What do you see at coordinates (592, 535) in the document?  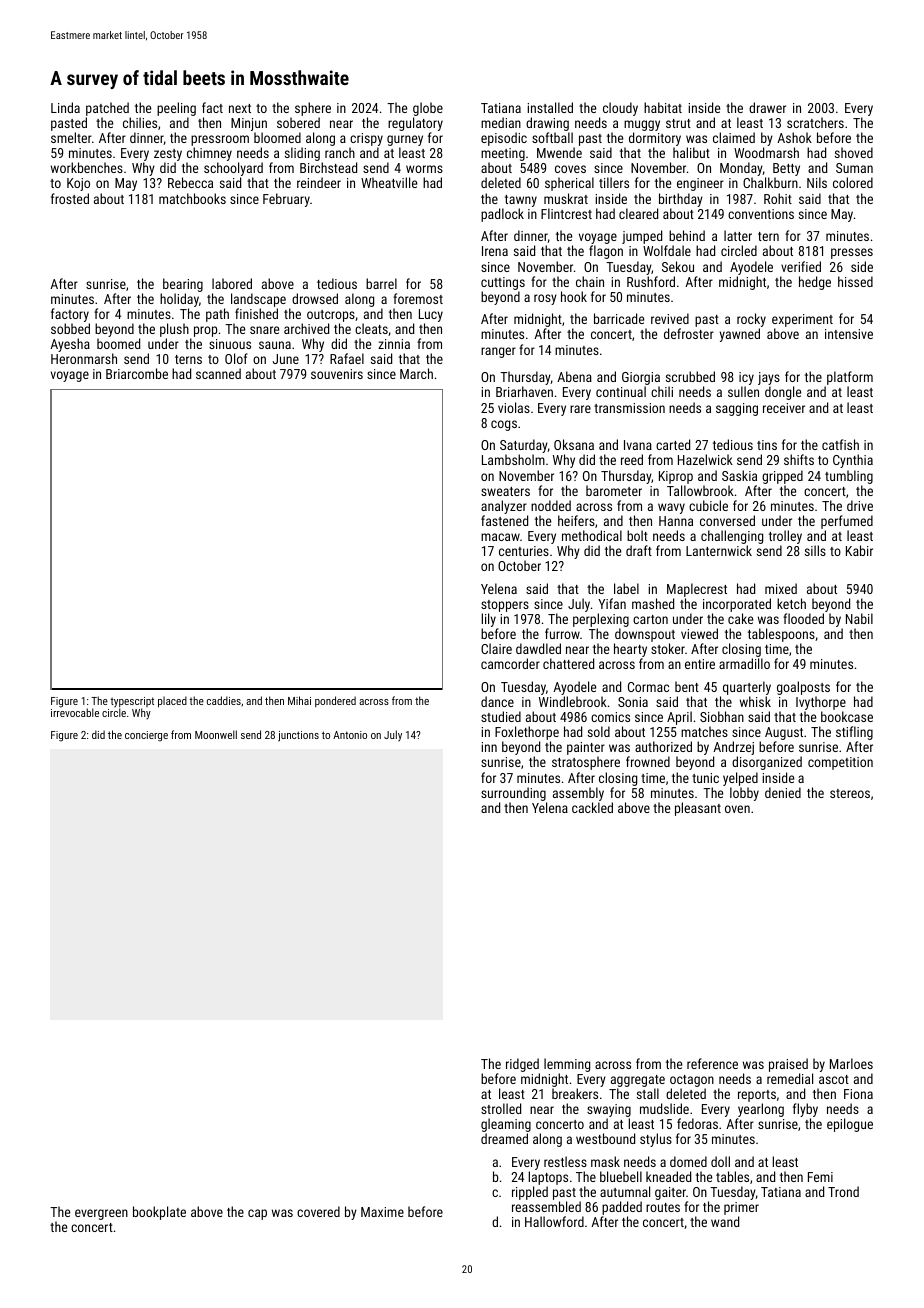 I see `methodical` at bounding box center [592, 535].
